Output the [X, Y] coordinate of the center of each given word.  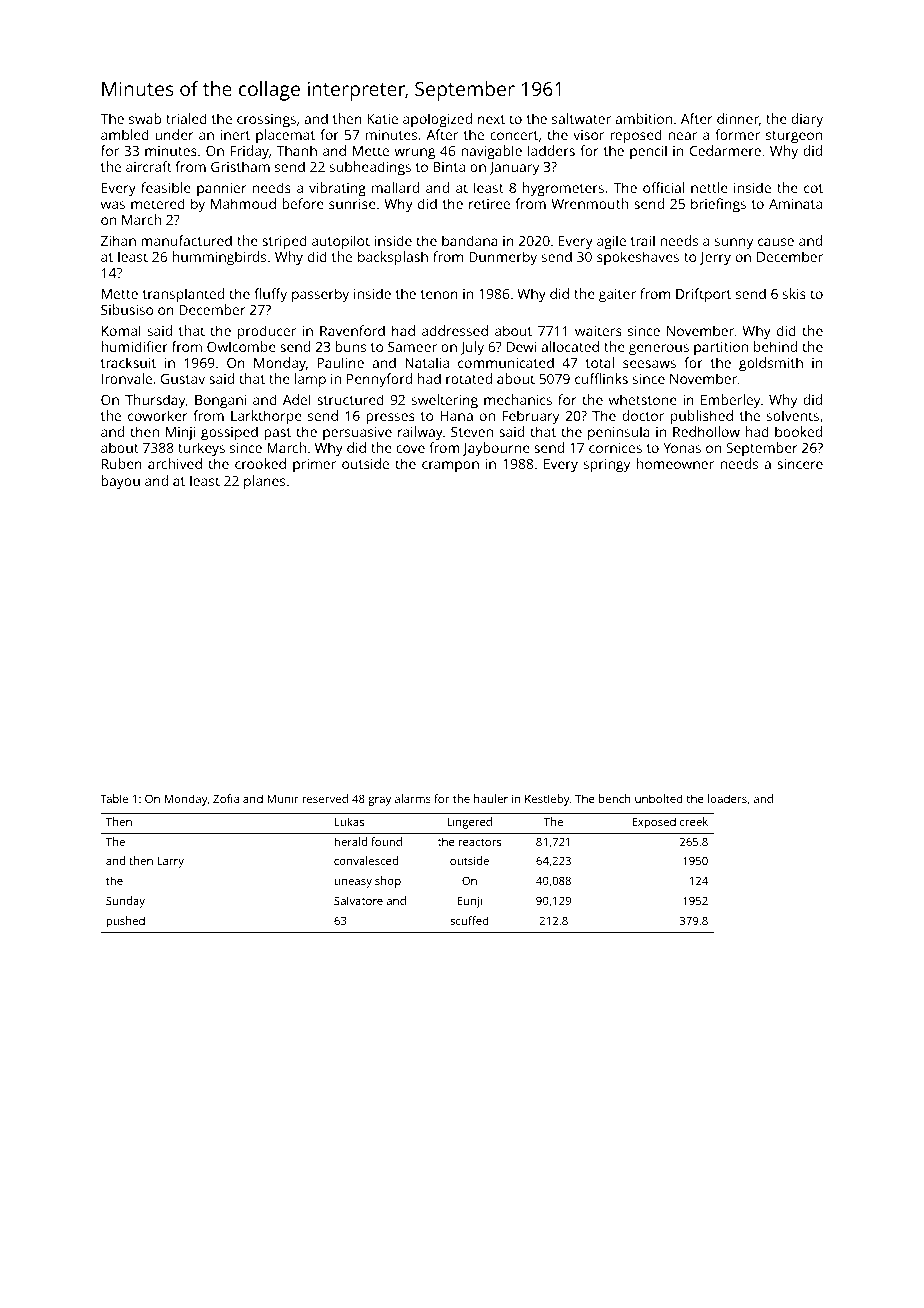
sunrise [352, 204]
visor [588, 135]
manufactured [186, 240]
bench [615, 798]
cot [813, 188]
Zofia [226, 798]
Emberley [730, 401]
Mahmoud [243, 203]
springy [607, 466]
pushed [125, 922]
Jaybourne [496, 449]
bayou [120, 482]
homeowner [675, 463]
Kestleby [547, 800]
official [663, 187]
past [277, 434]
